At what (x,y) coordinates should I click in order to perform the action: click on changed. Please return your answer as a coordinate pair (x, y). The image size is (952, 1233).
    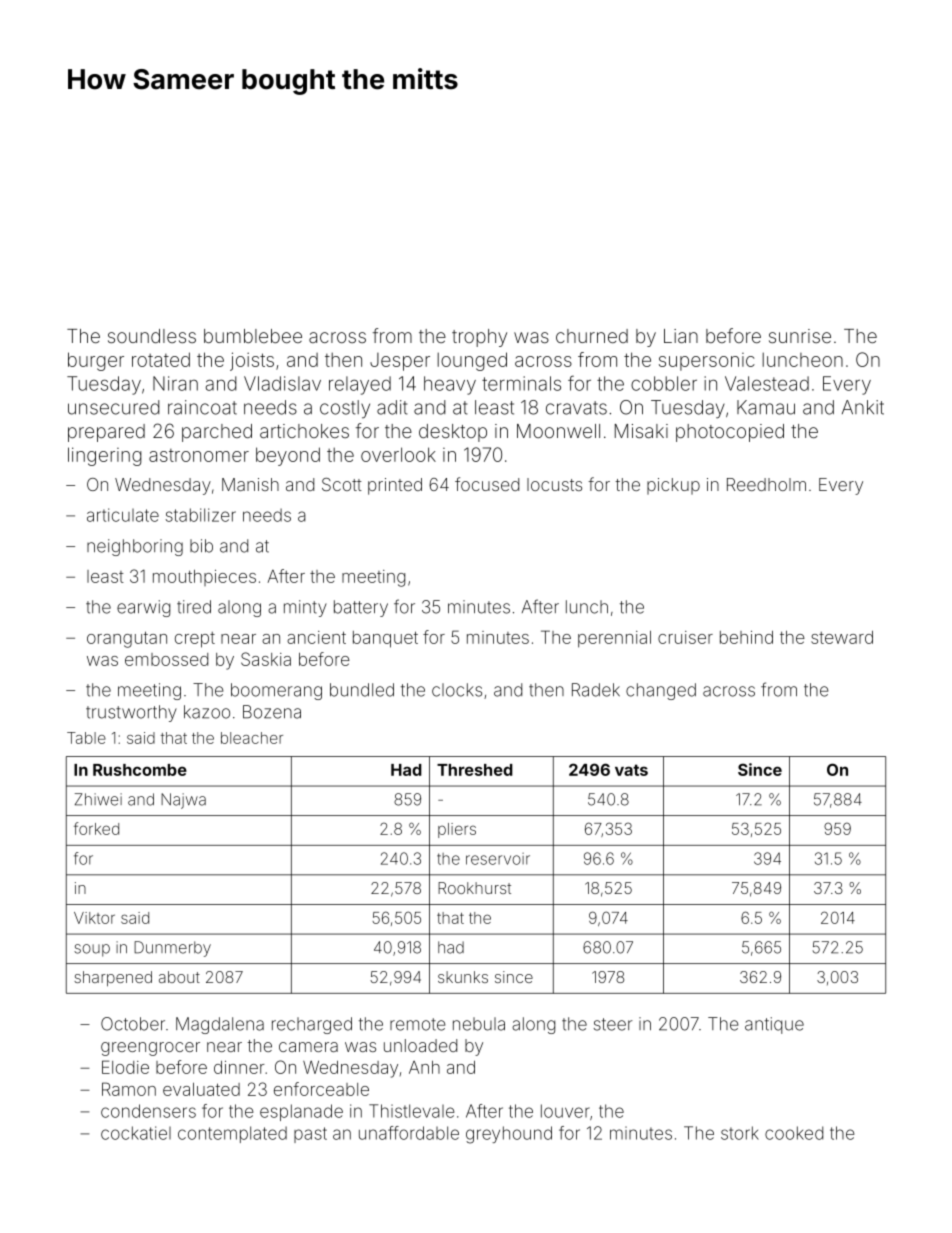
    Looking at the image, I should click on (661, 691).
